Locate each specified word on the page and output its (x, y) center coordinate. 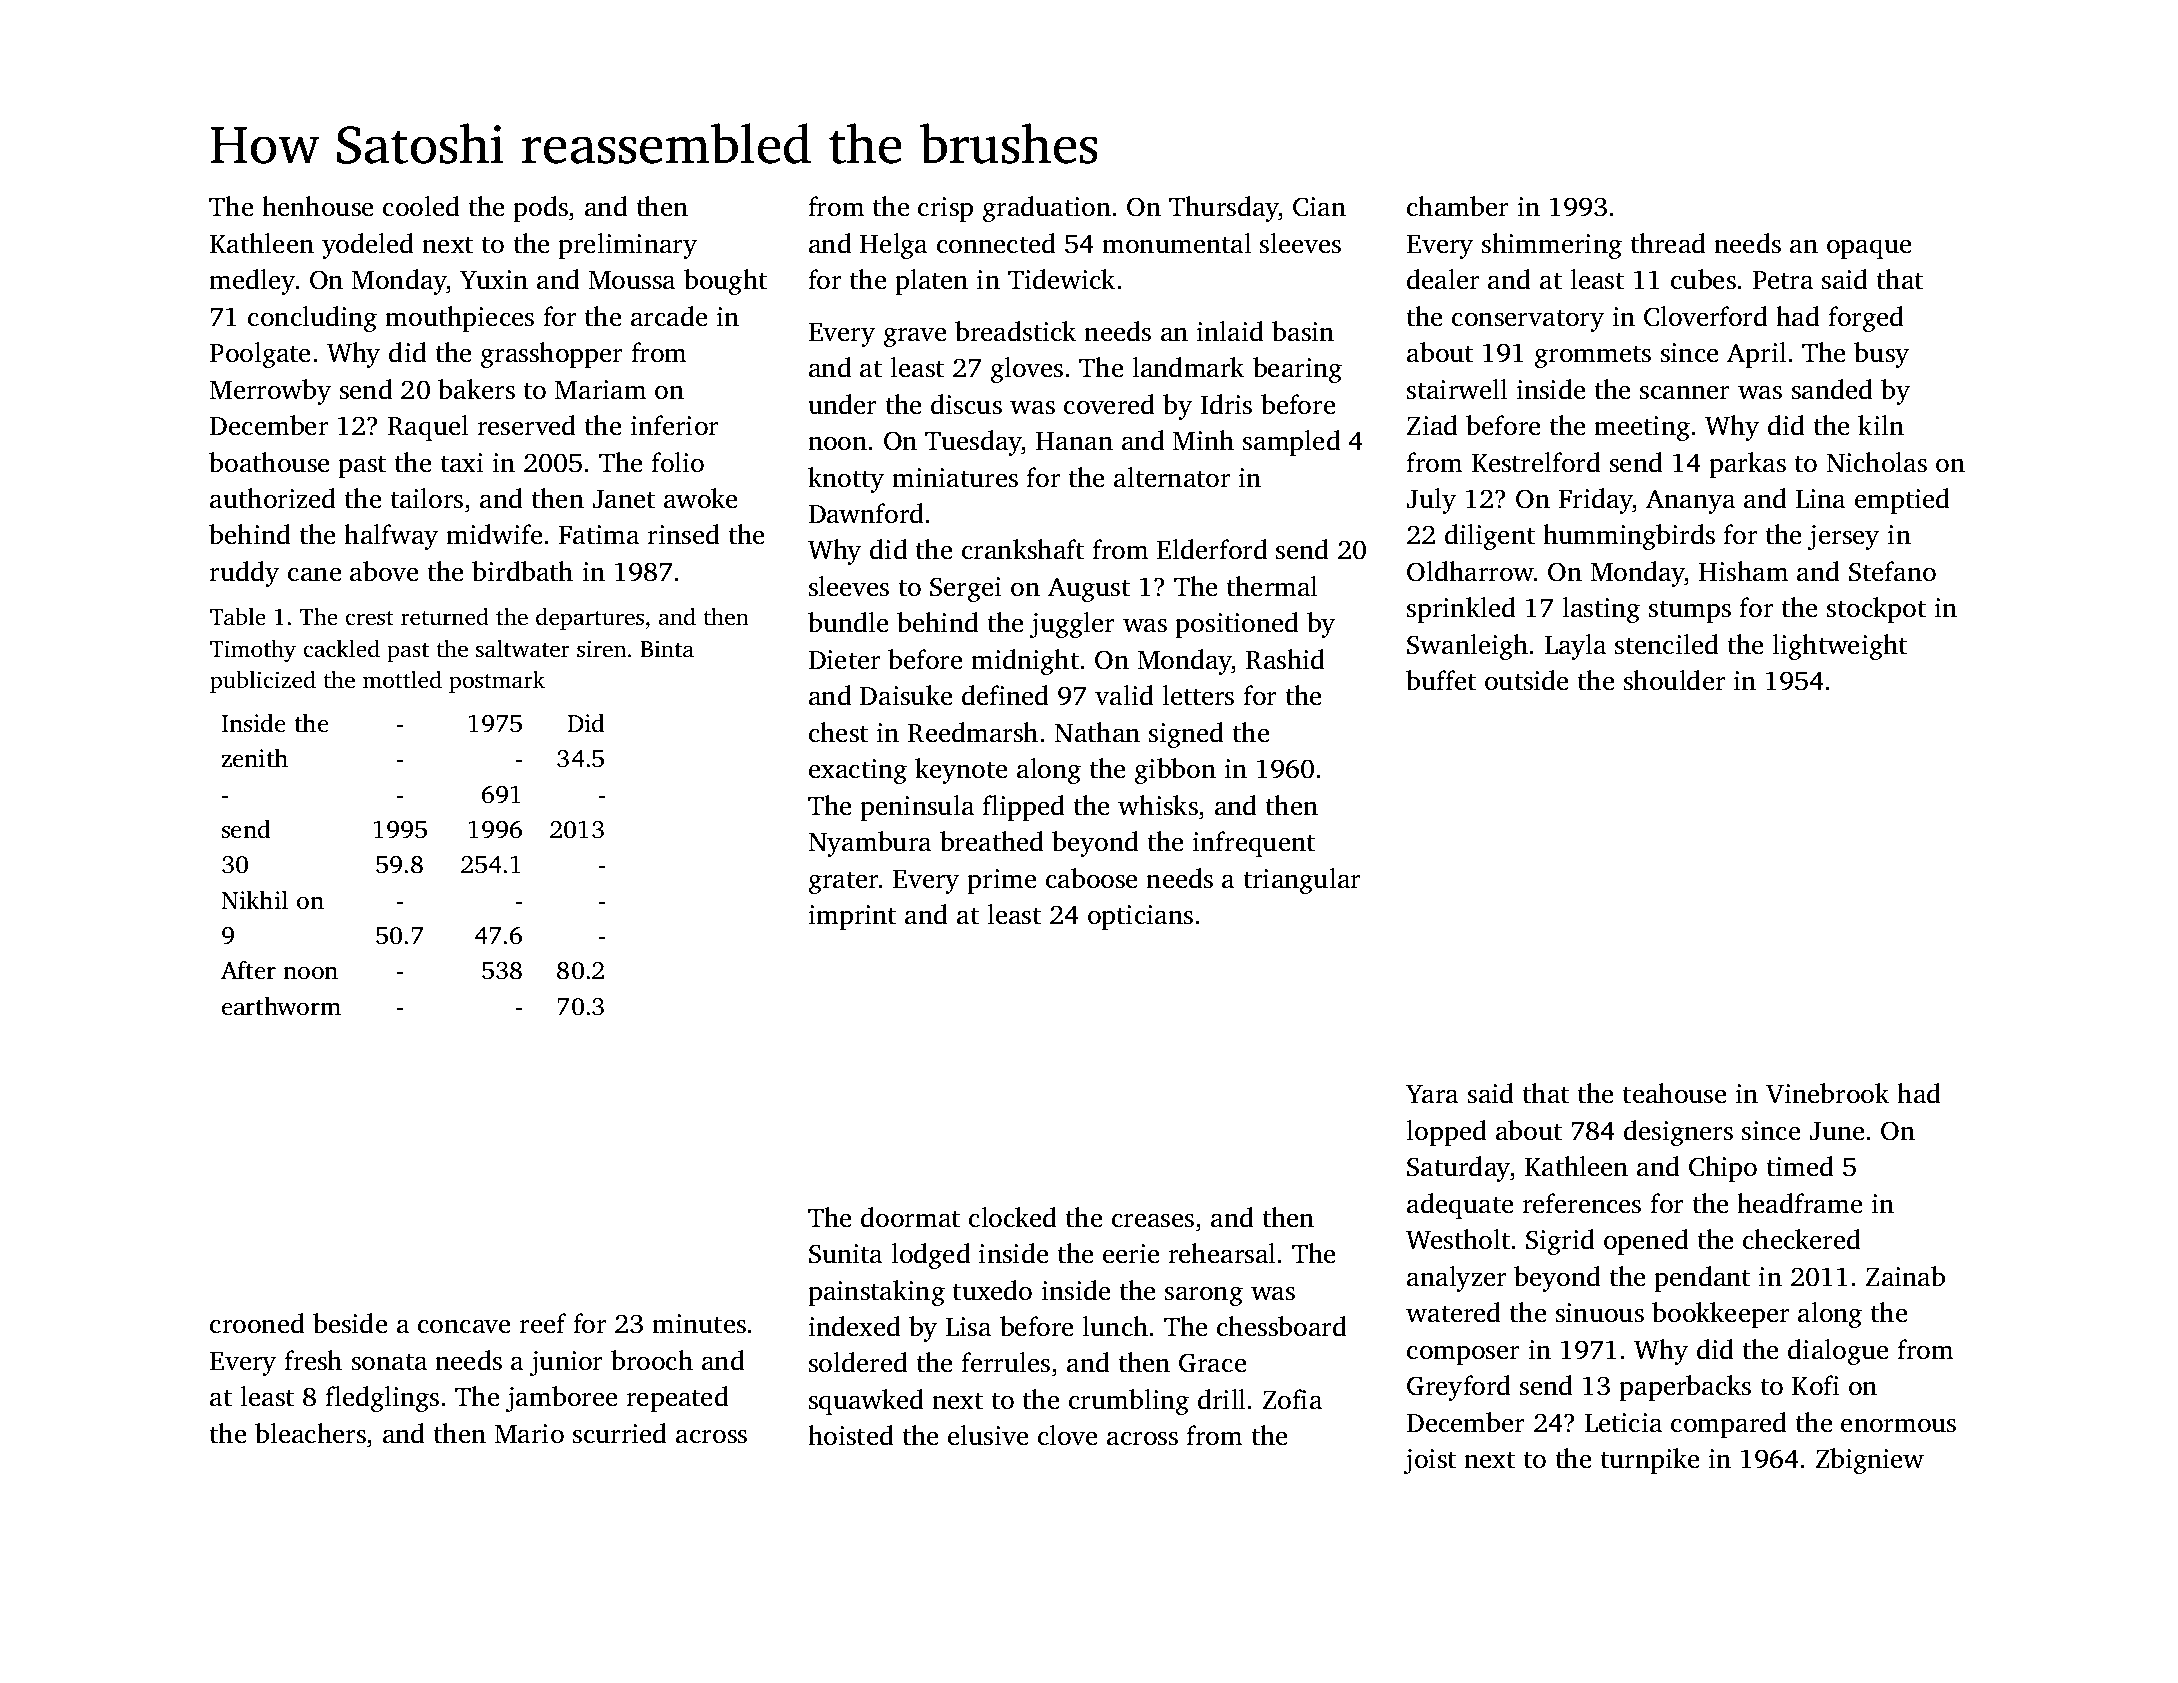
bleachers (310, 1433)
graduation (1047, 209)
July (1431, 501)
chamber (1457, 206)
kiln (1881, 425)
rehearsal (1222, 1253)
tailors (427, 498)
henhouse (317, 206)
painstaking (876, 1293)
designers (1678, 1133)
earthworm (281, 1006)
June (1836, 1131)
